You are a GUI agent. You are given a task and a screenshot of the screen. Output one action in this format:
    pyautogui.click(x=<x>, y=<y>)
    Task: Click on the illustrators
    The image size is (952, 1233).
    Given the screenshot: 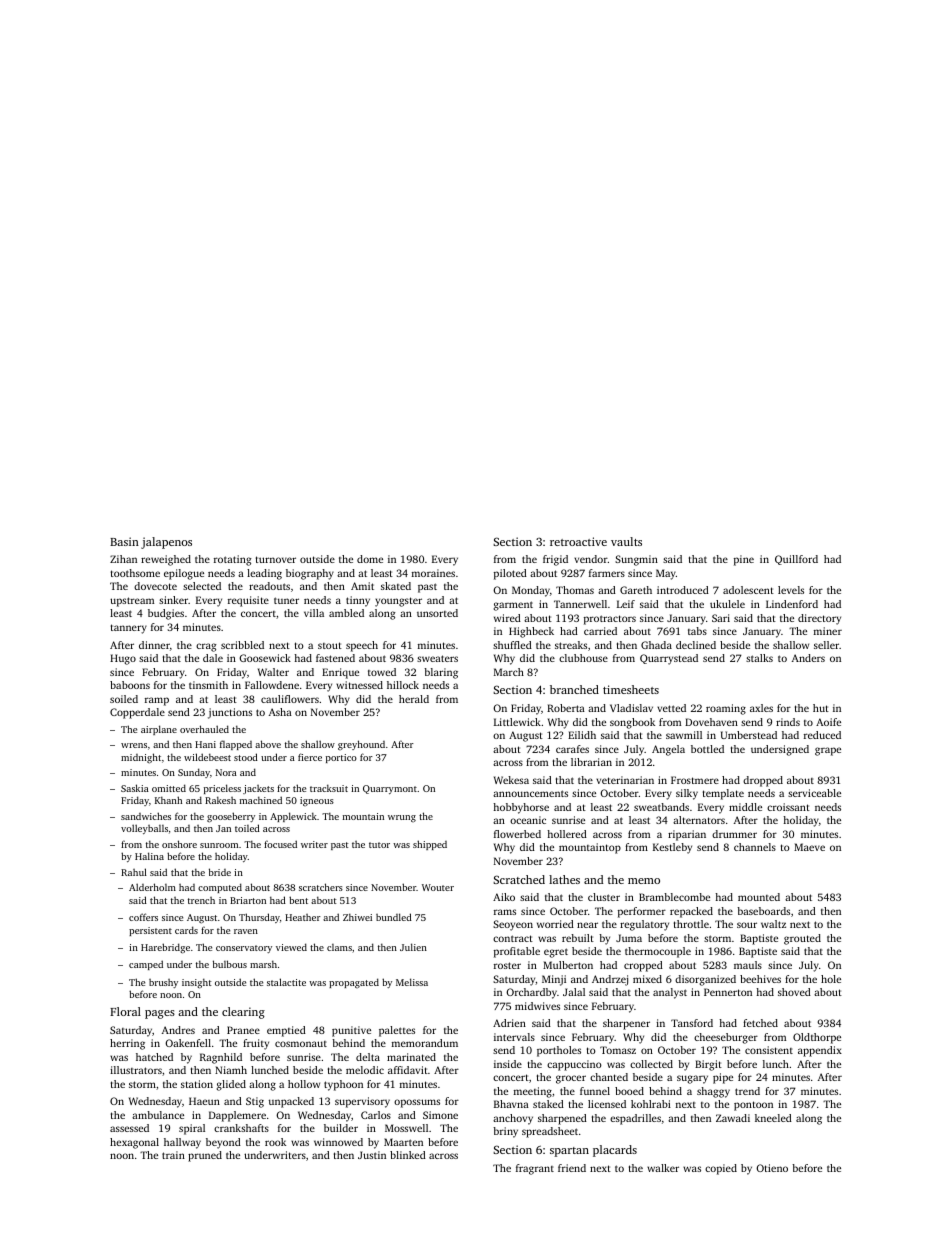 What is the action you would take?
    pyautogui.click(x=136, y=1070)
